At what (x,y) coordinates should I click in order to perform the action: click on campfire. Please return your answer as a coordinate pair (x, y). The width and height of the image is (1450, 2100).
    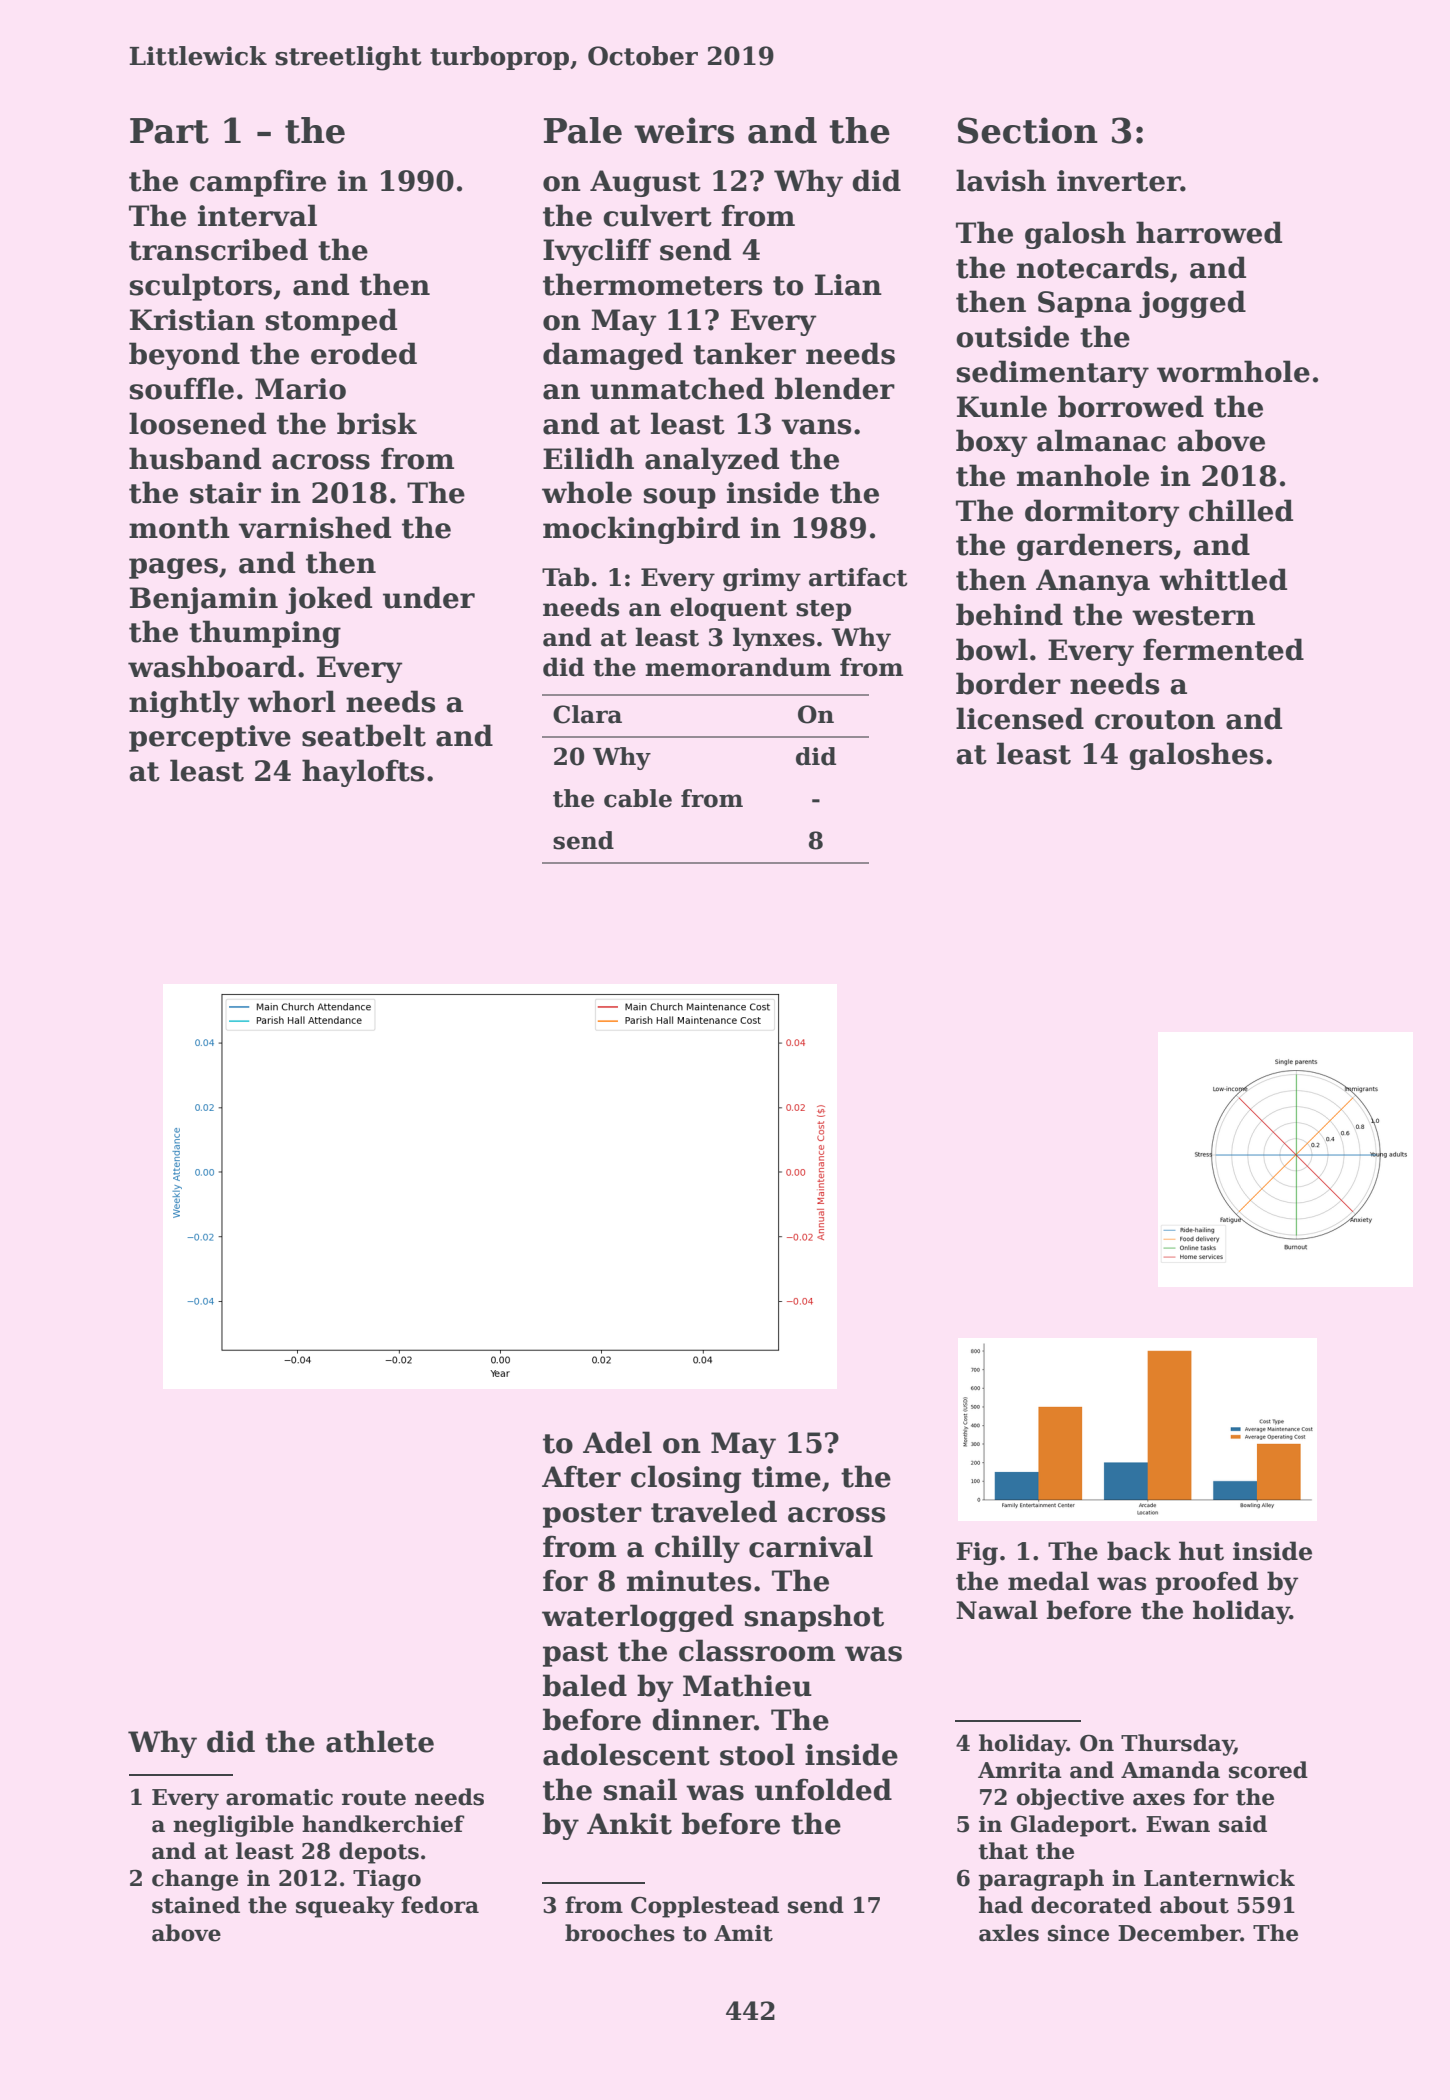
    Looking at the image, I should click on (258, 183).
